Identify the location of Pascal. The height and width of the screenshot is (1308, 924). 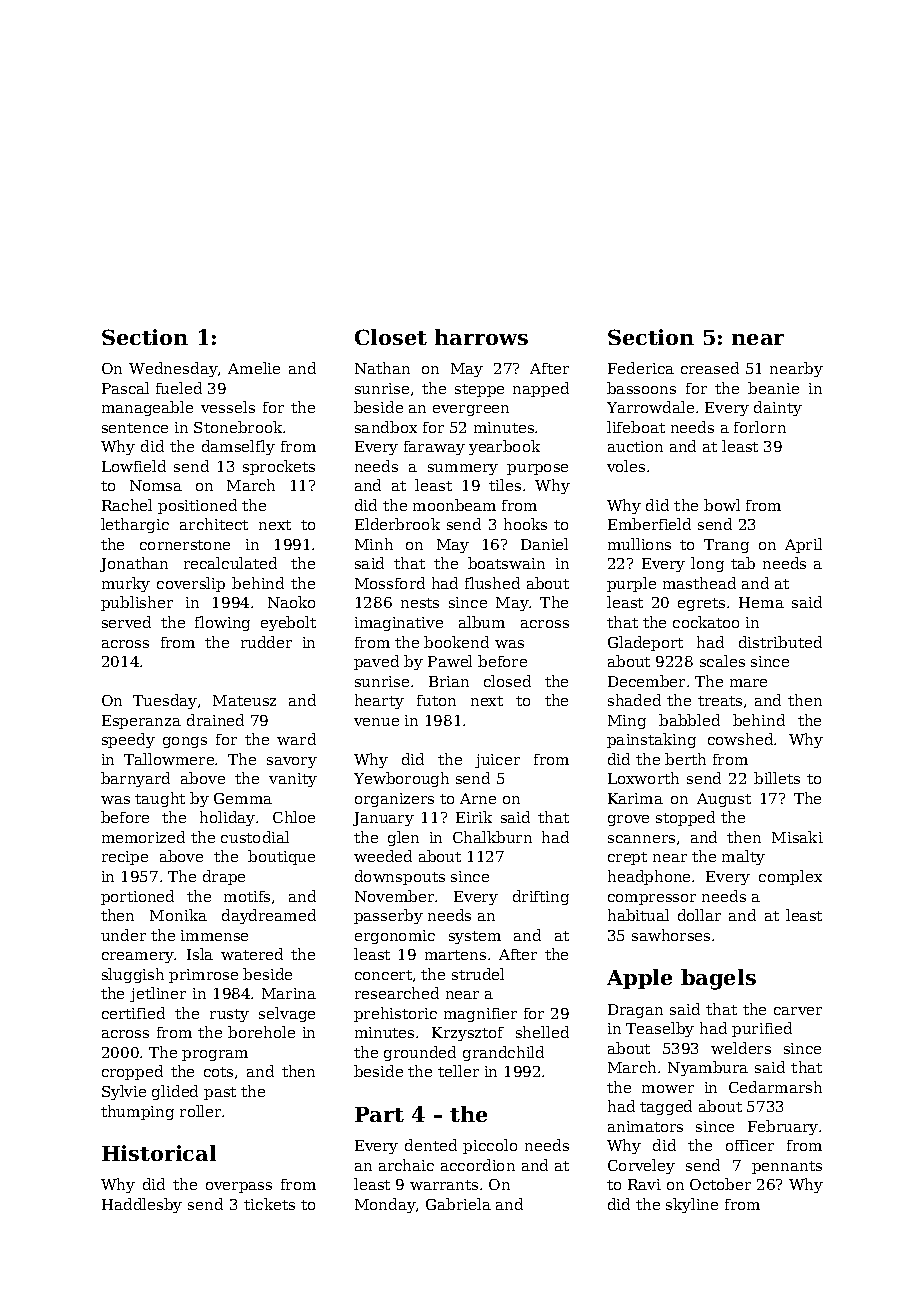
(125, 388).
